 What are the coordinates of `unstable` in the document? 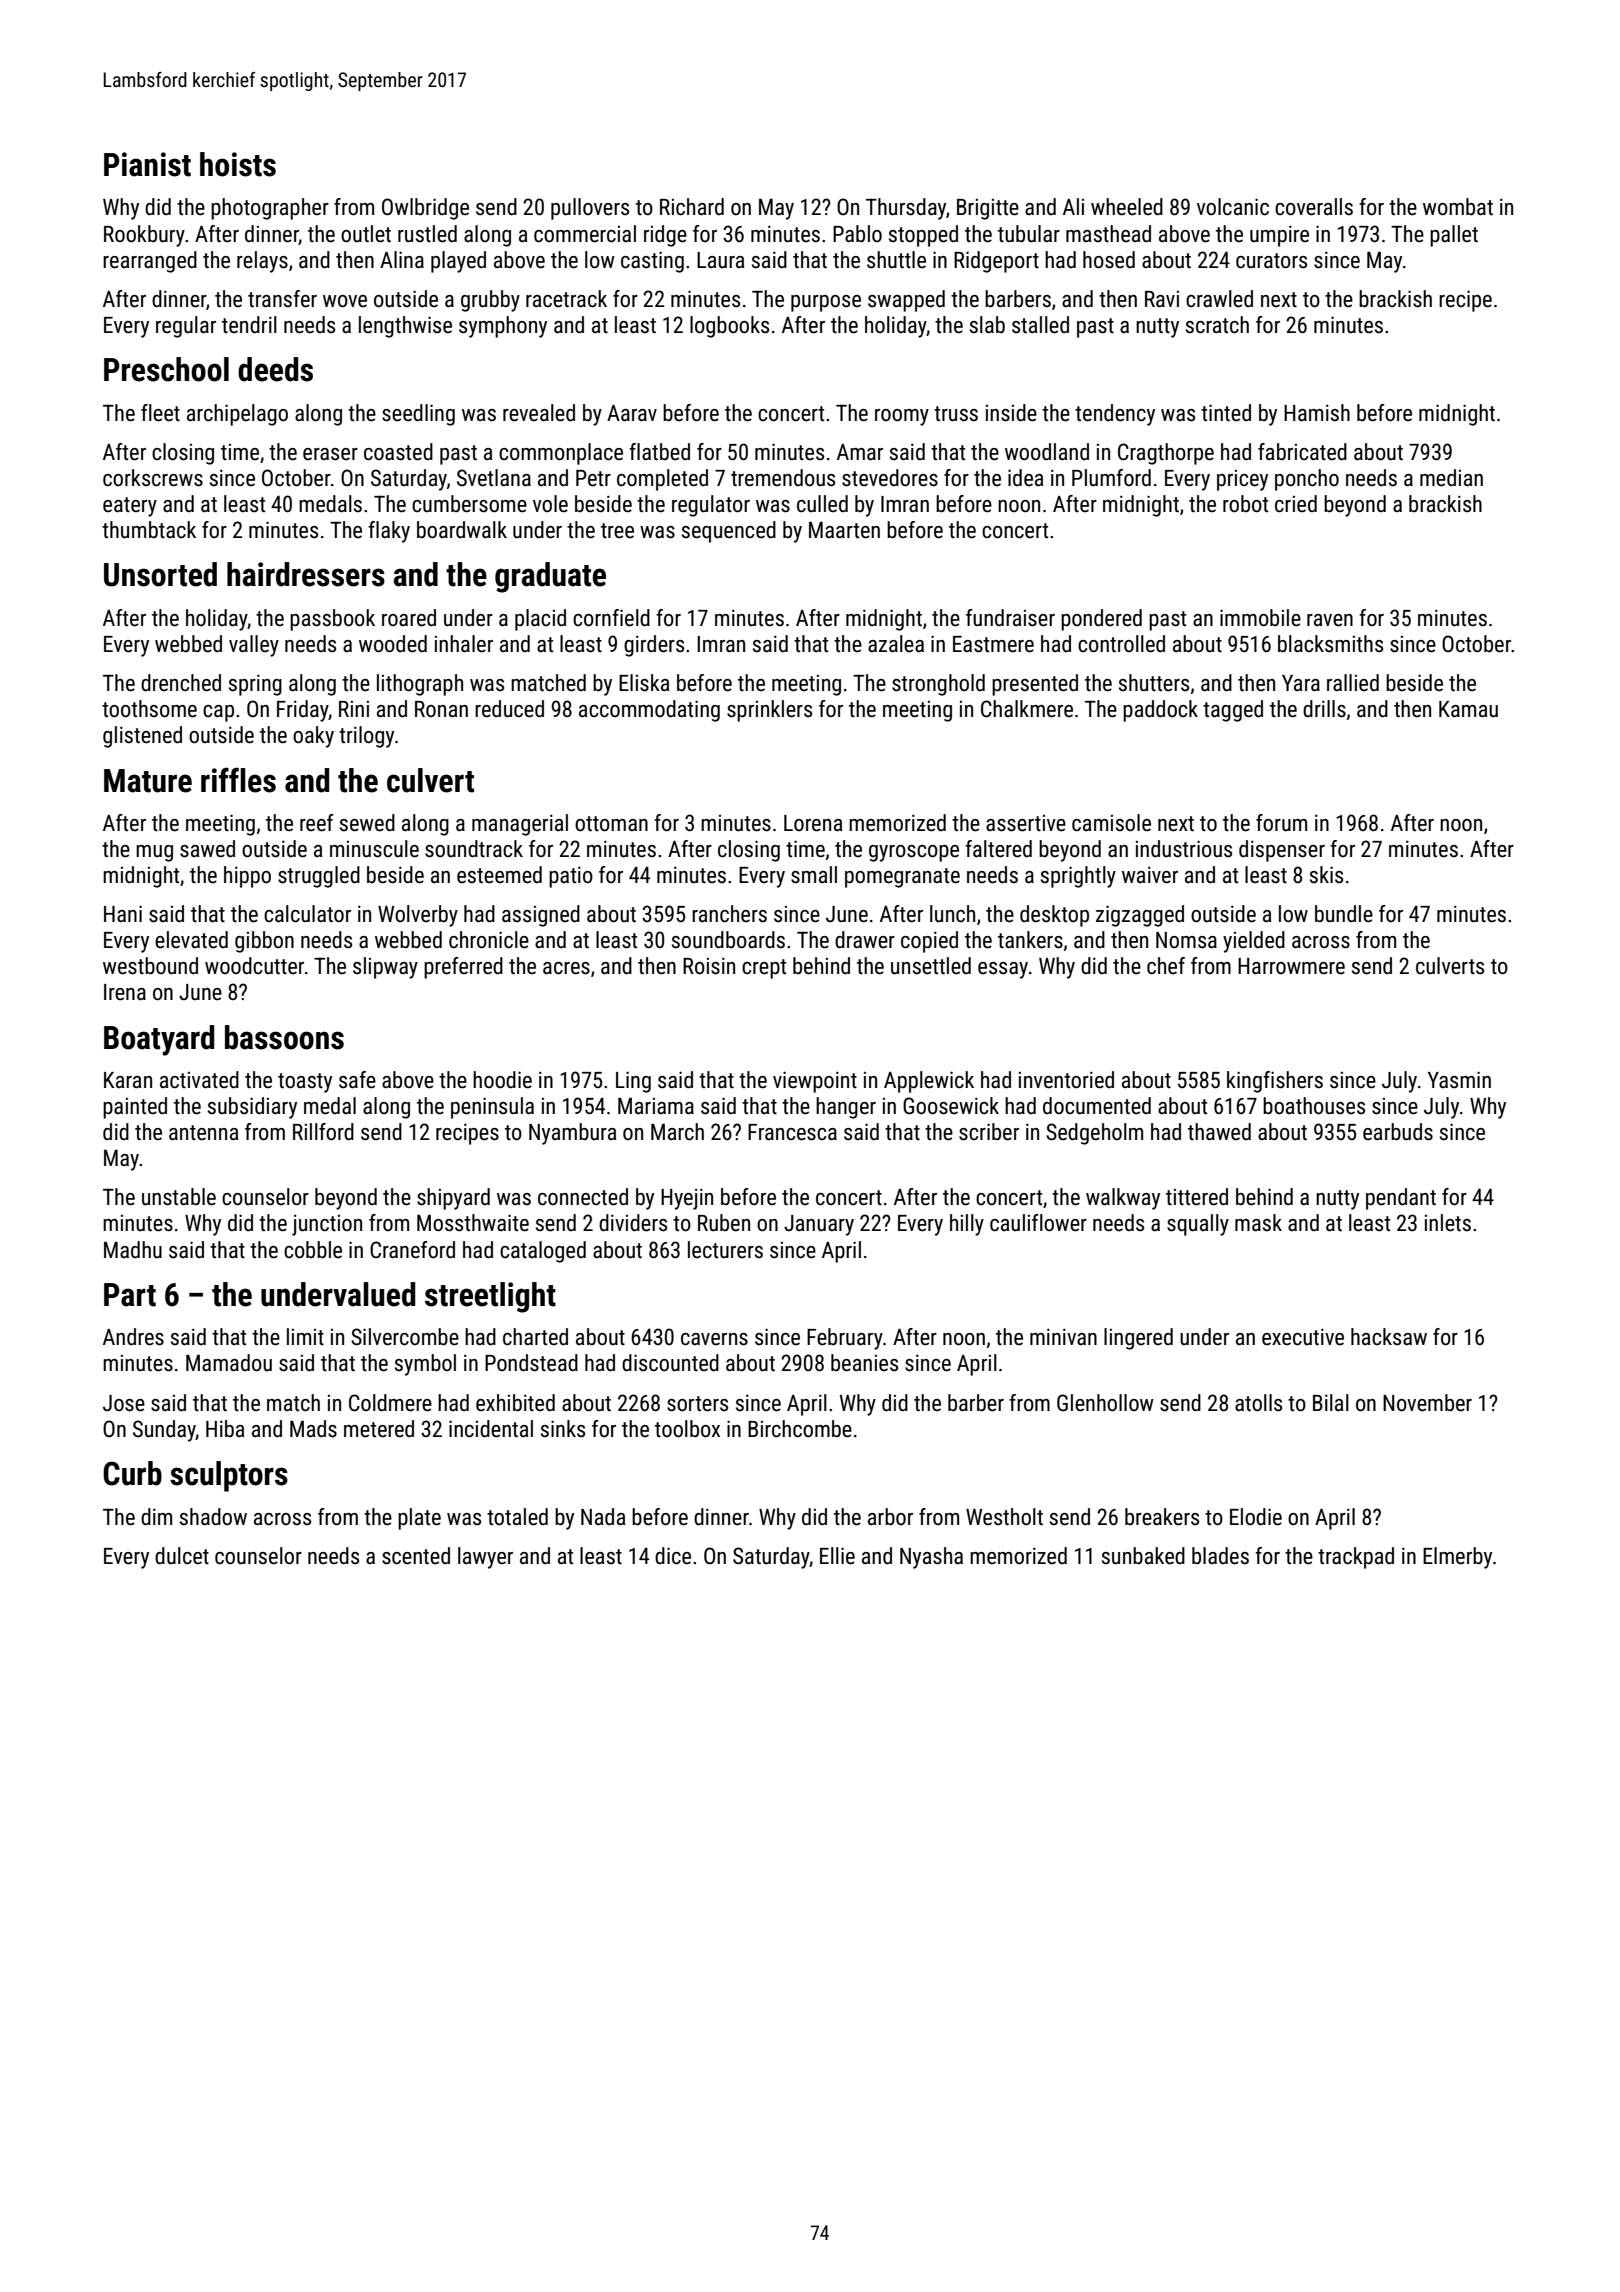 It's located at (179, 1197).
